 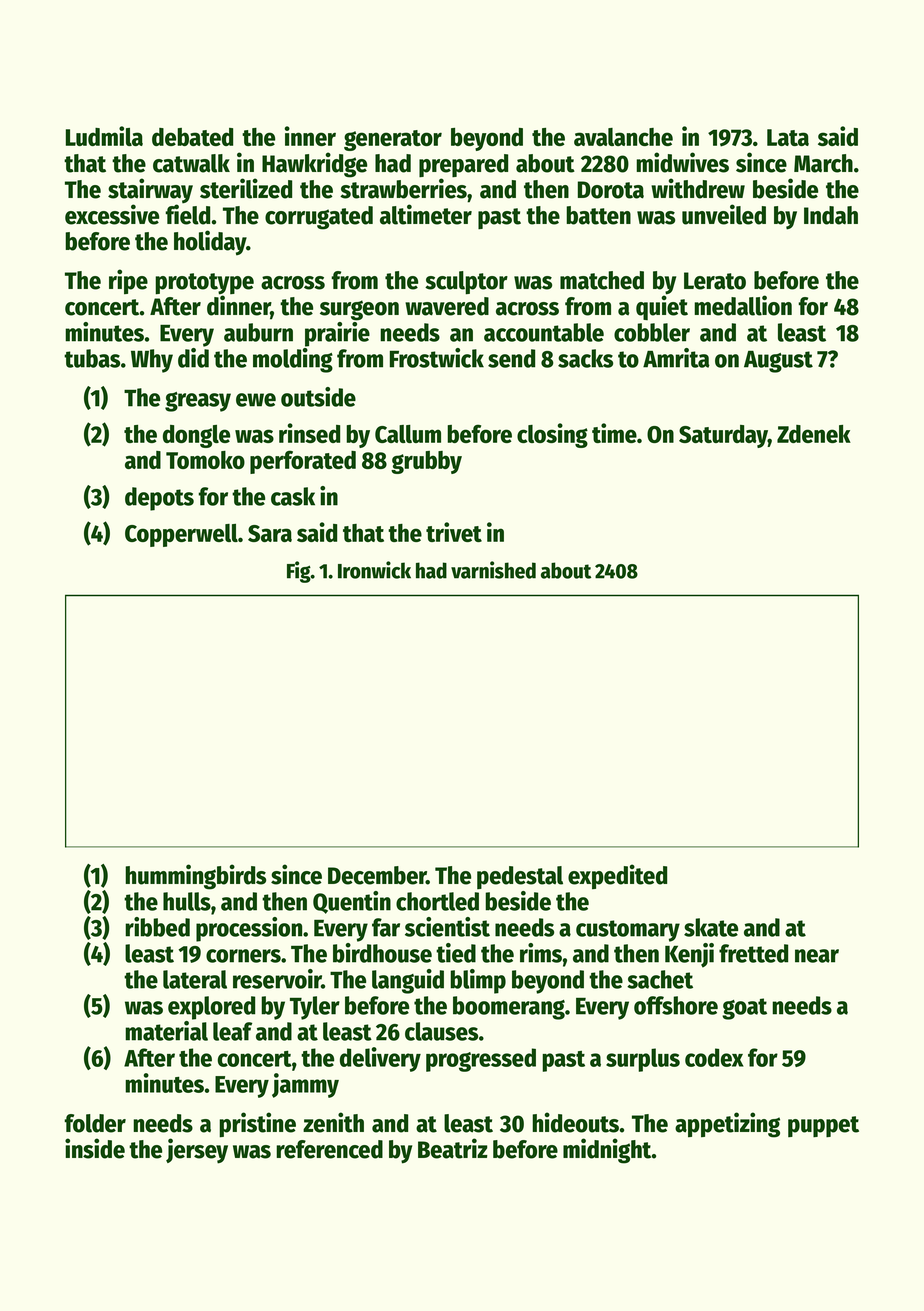 I want to click on August, so click(x=778, y=362).
